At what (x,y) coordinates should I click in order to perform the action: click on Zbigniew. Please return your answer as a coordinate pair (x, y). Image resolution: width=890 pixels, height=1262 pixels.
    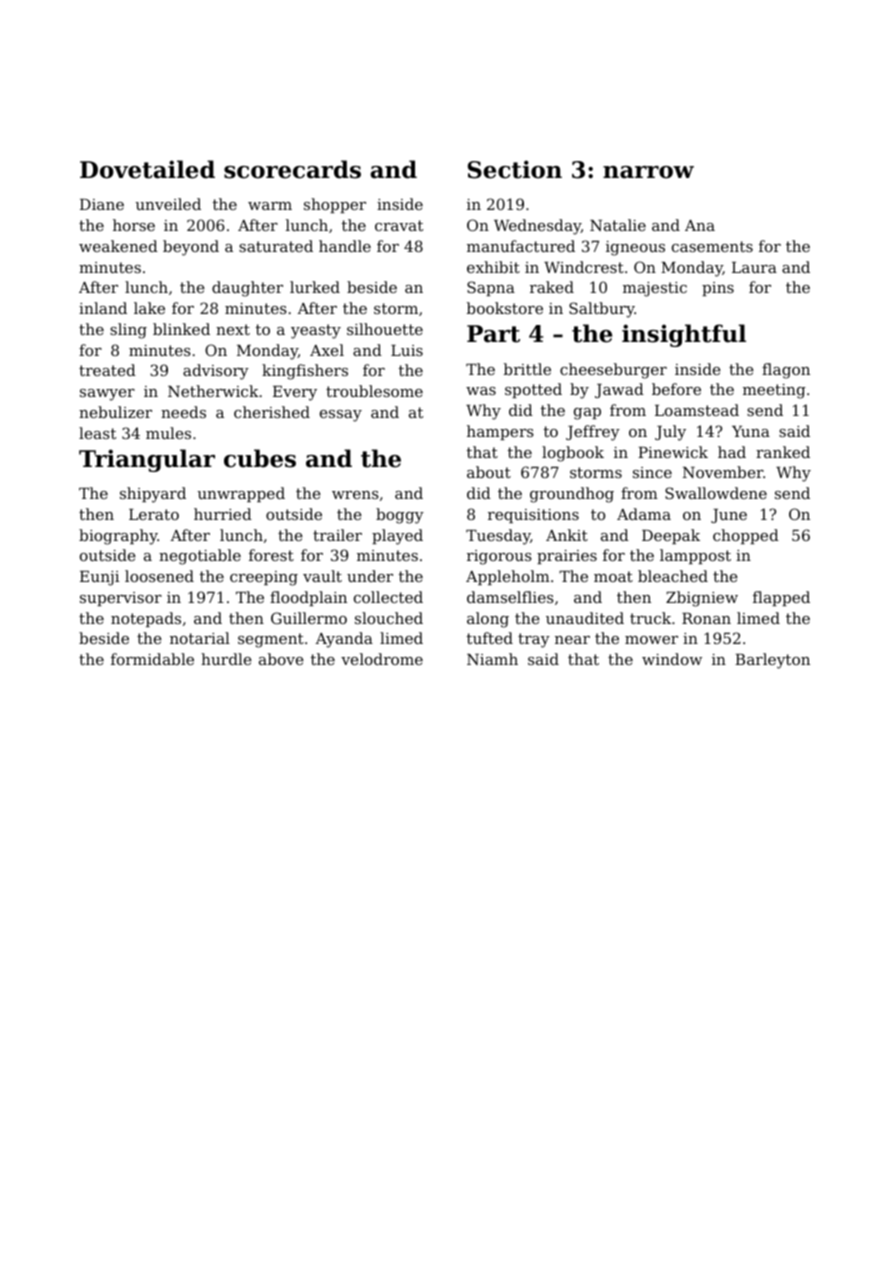
    Looking at the image, I should click on (702, 599).
